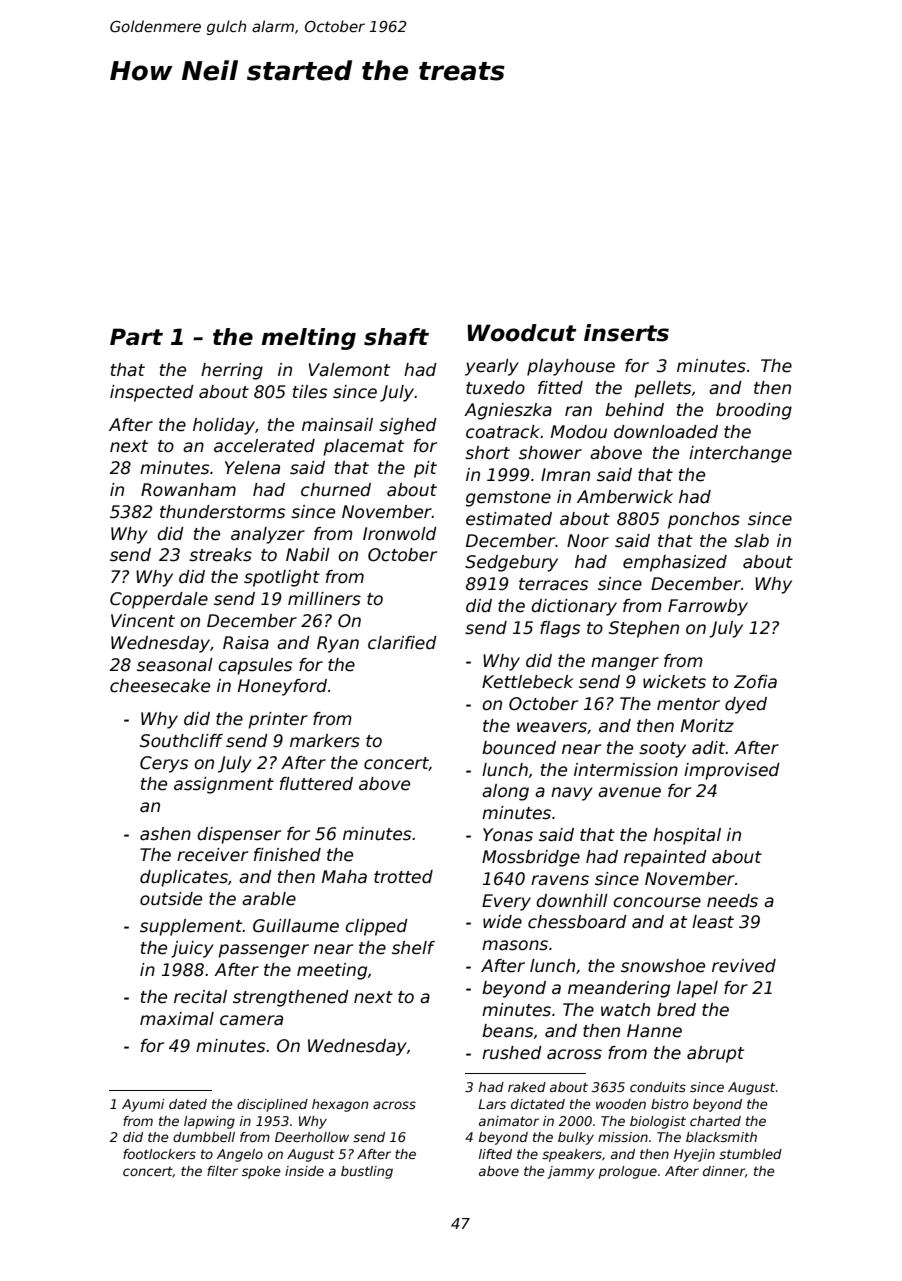 This image has height=1281, width=902. Describe the element at coordinates (255, 666) in the image. I see `capsules` at that location.
